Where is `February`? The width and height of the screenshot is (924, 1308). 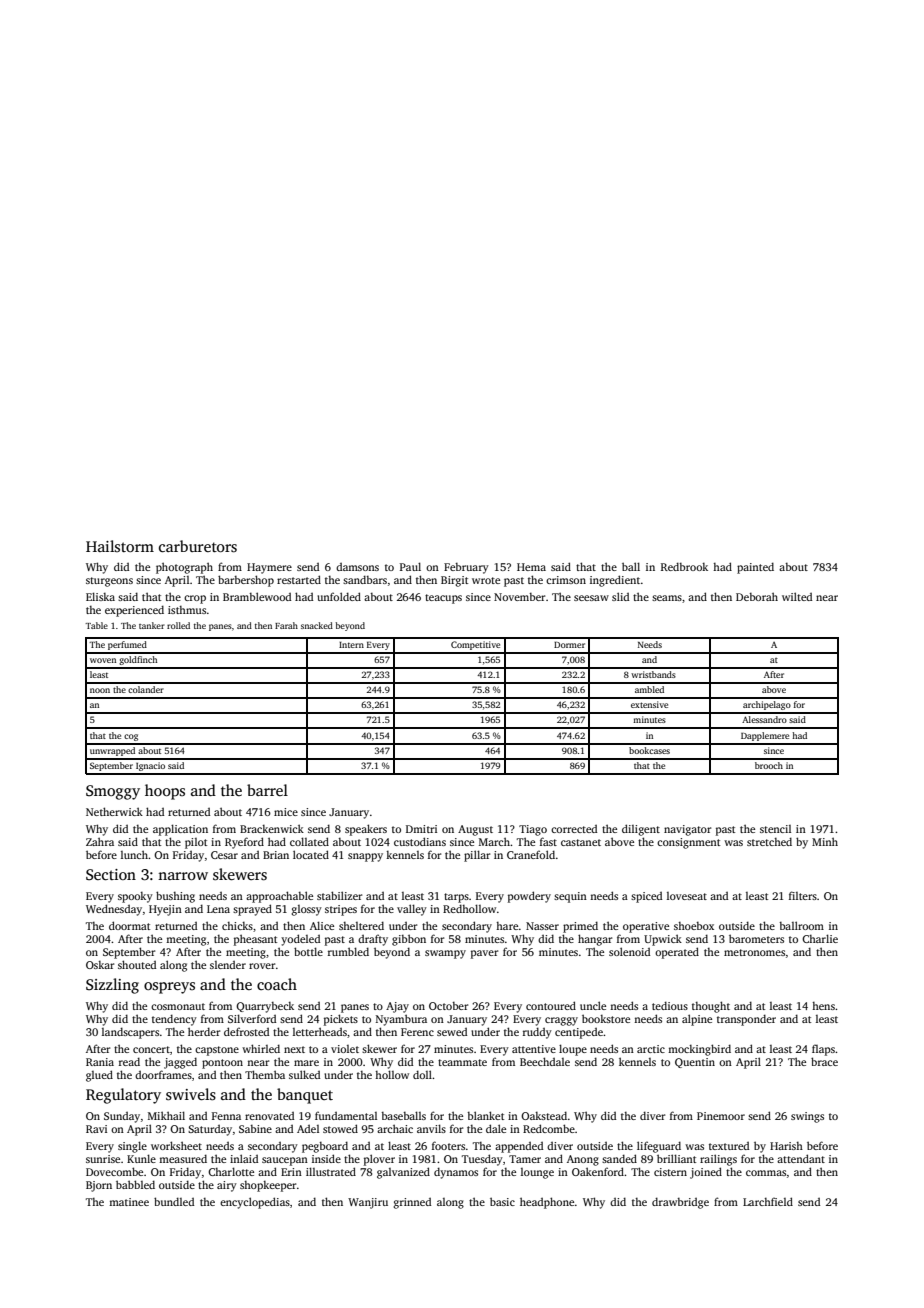
February is located at coordinates (466, 568).
